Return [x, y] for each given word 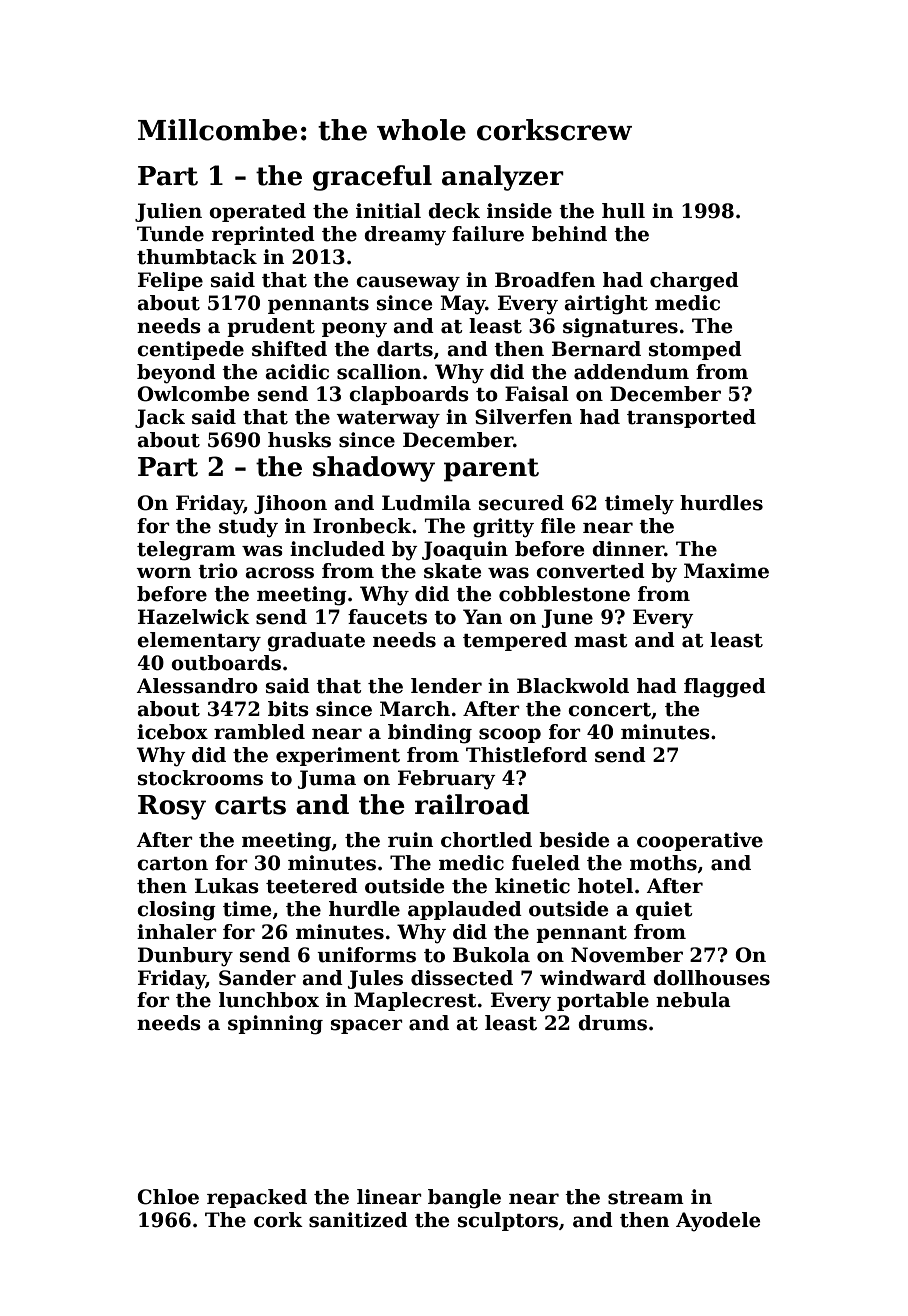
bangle [464, 1199]
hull [623, 211]
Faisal [537, 394]
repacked [257, 1198]
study [248, 528]
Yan [482, 617]
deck [454, 211]
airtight [606, 305]
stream [646, 1198]
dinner [628, 549]
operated [257, 212]
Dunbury [185, 957]
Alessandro [197, 686]
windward [593, 978]
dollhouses [711, 978]
